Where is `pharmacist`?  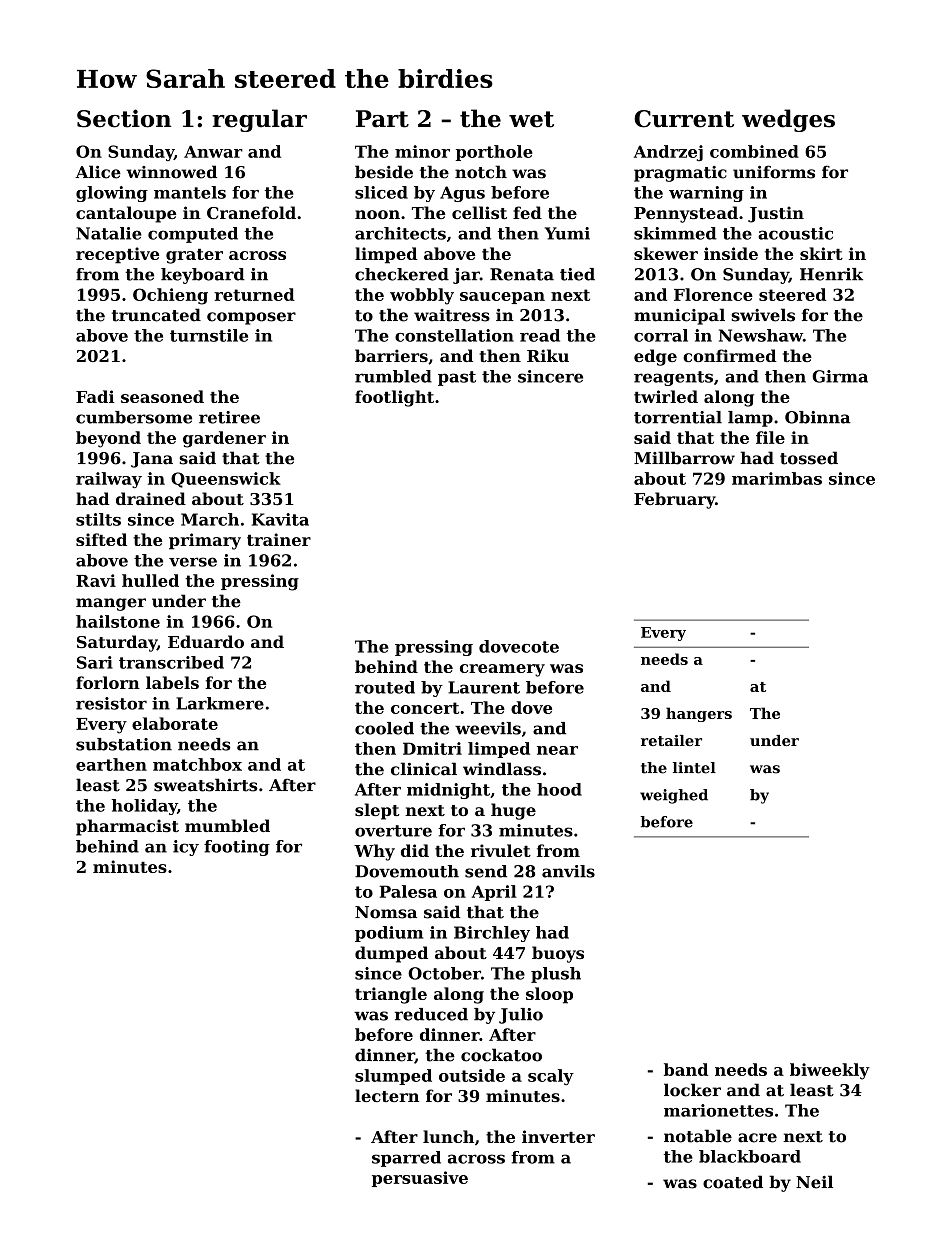 pharmacist is located at coordinates (127, 827).
